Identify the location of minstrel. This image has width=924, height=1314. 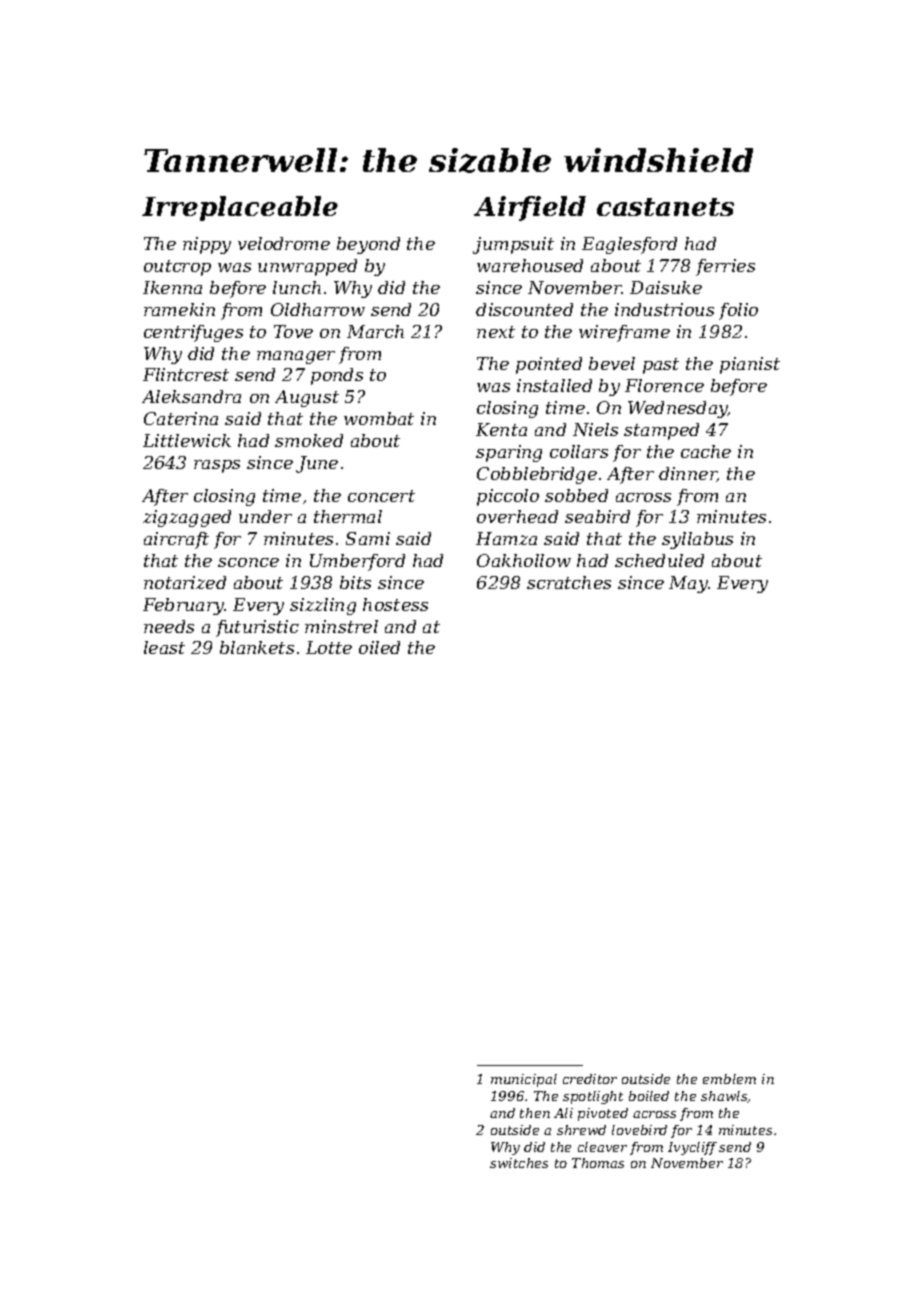
(341, 626).
